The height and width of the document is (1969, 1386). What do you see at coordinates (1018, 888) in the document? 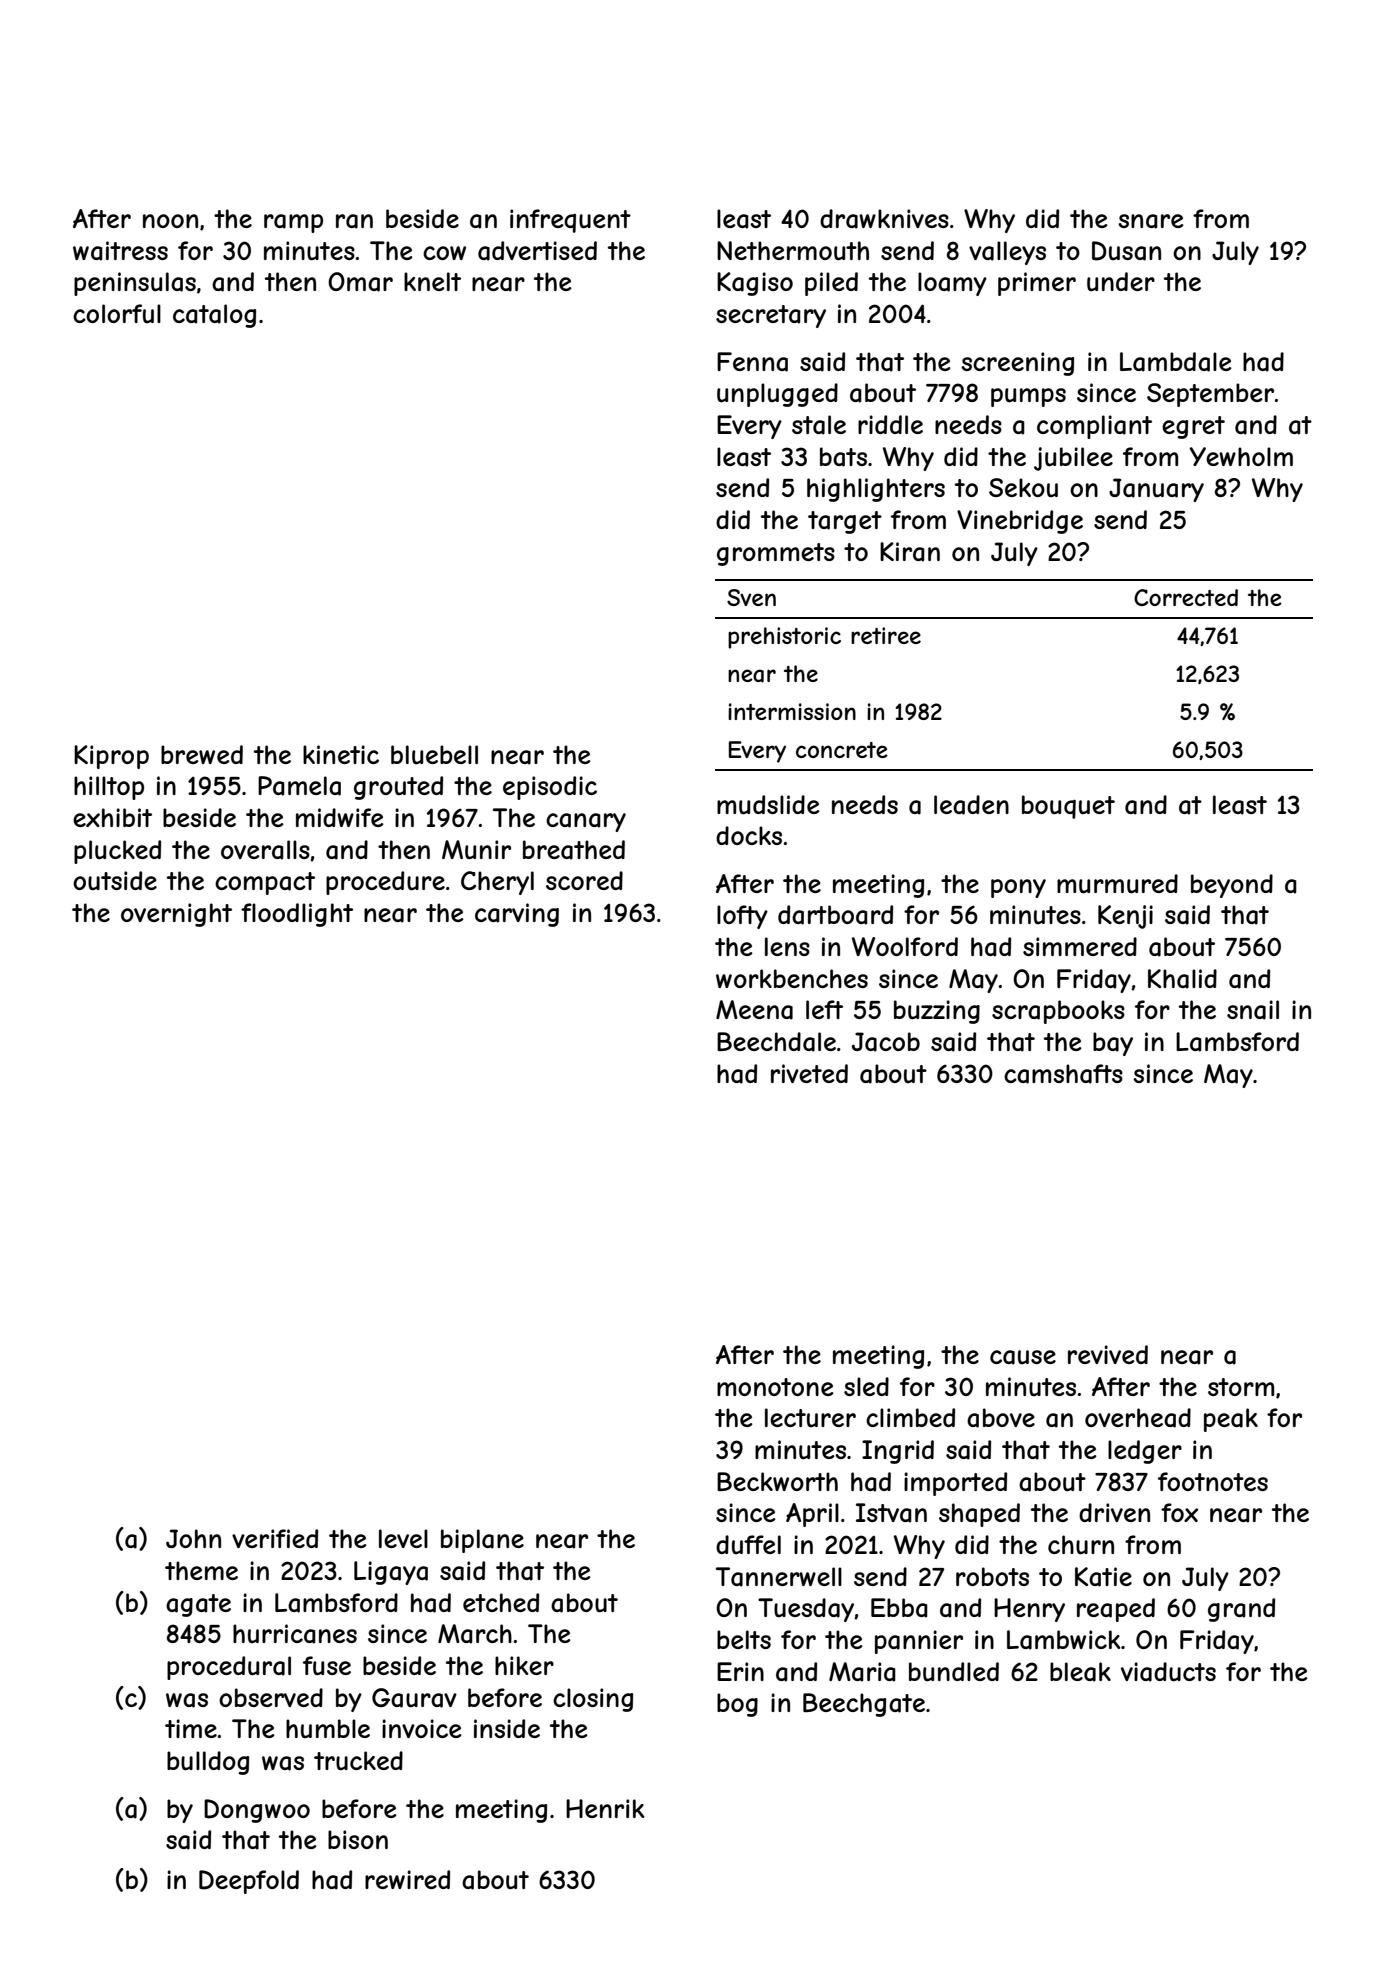
I see `pony` at bounding box center [1018, 888].
